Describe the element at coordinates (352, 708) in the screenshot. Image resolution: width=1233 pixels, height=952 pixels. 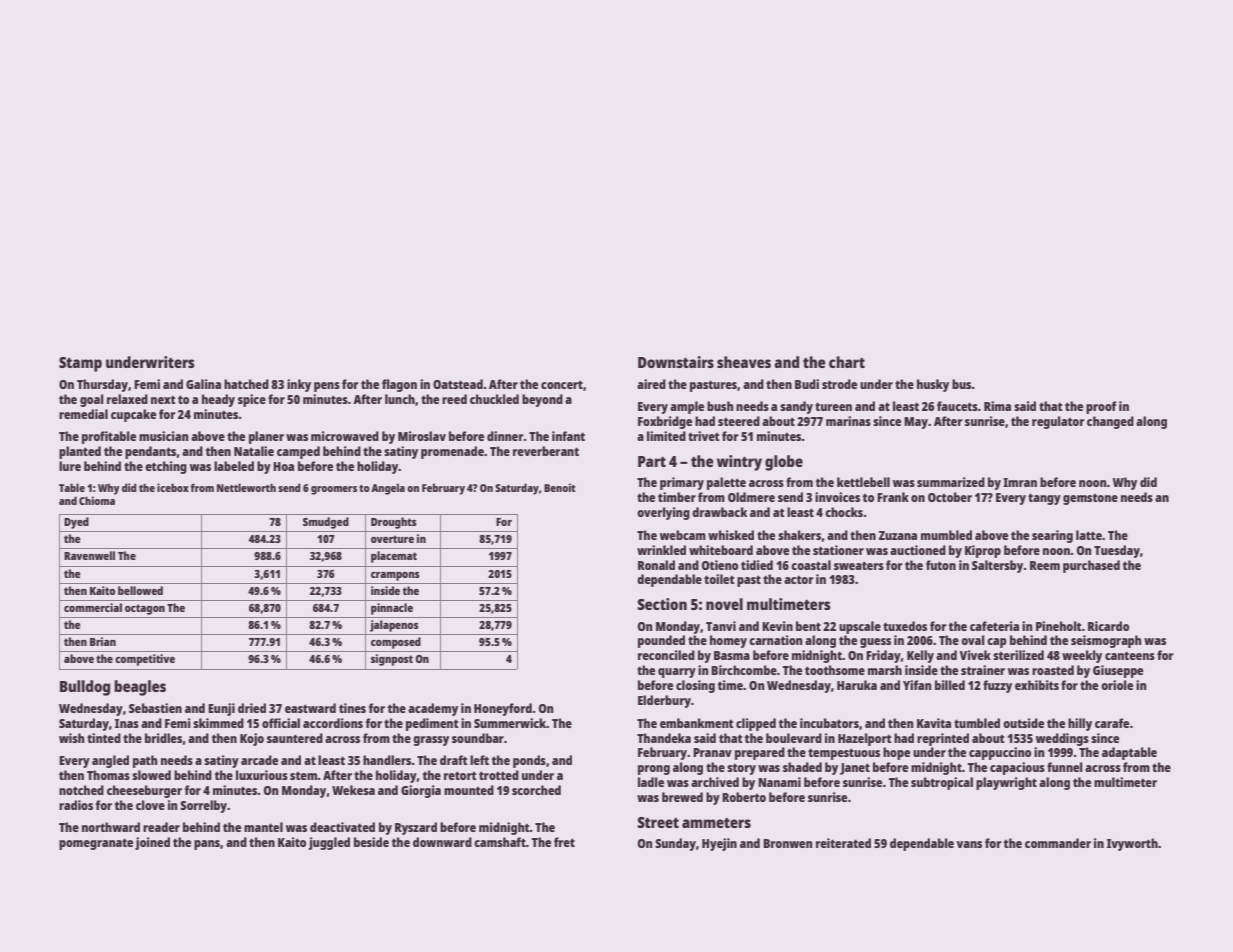
I see `tines` at that location.
